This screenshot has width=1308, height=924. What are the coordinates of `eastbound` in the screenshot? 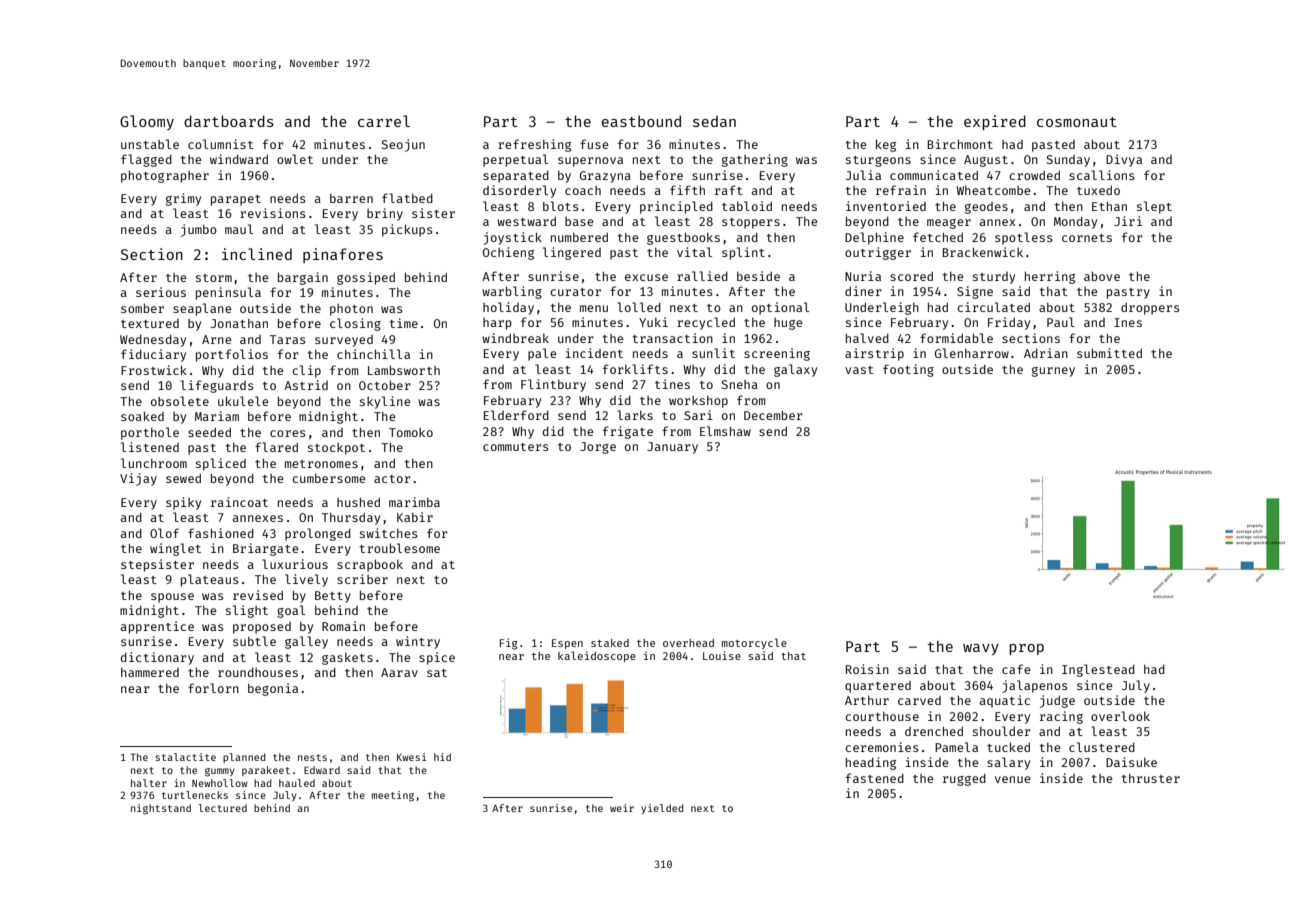 It's located at (641, 121).
